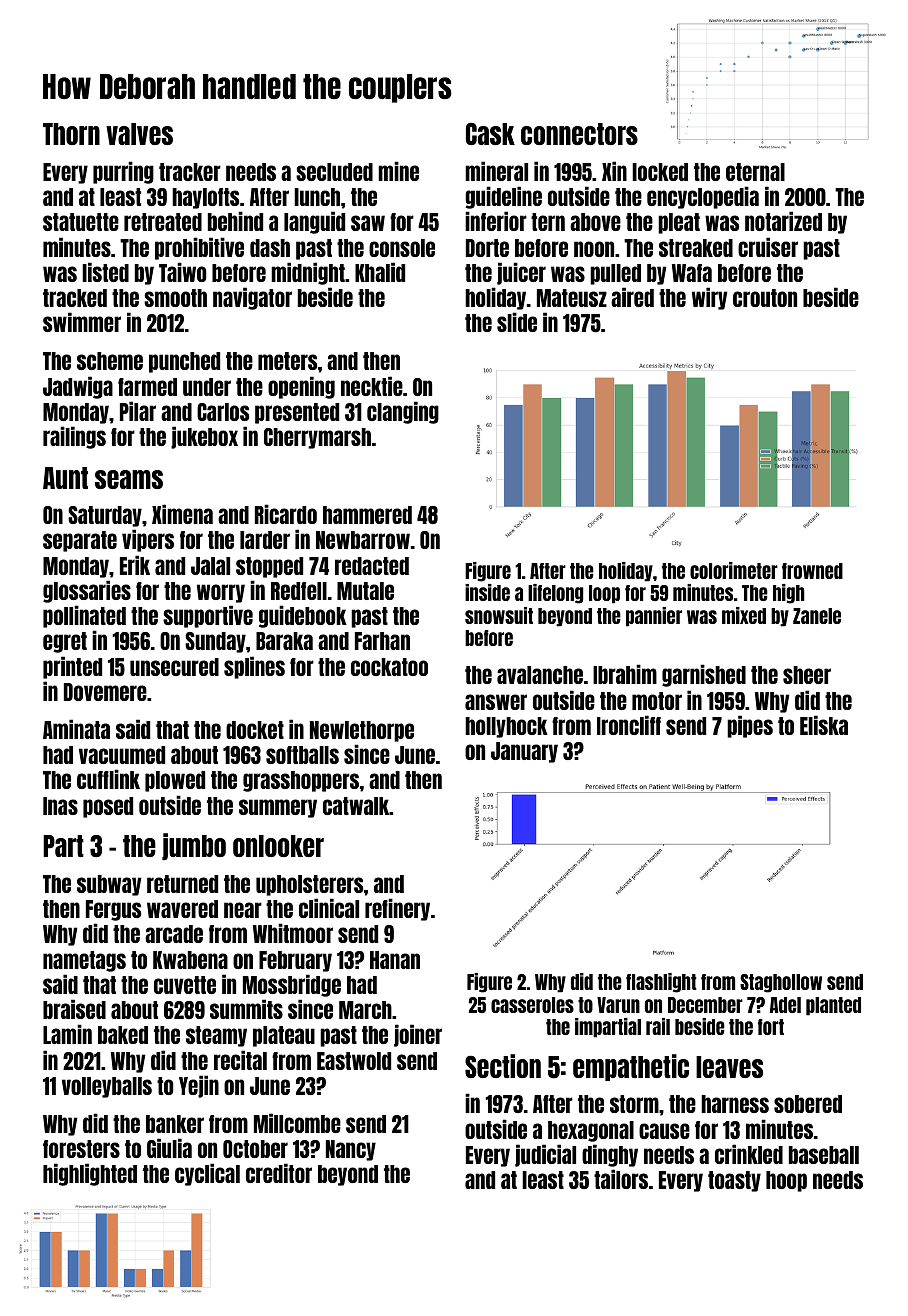  Describe the element at coordinates (175, 1124) in the screenshot. I see `banker` at that location.
